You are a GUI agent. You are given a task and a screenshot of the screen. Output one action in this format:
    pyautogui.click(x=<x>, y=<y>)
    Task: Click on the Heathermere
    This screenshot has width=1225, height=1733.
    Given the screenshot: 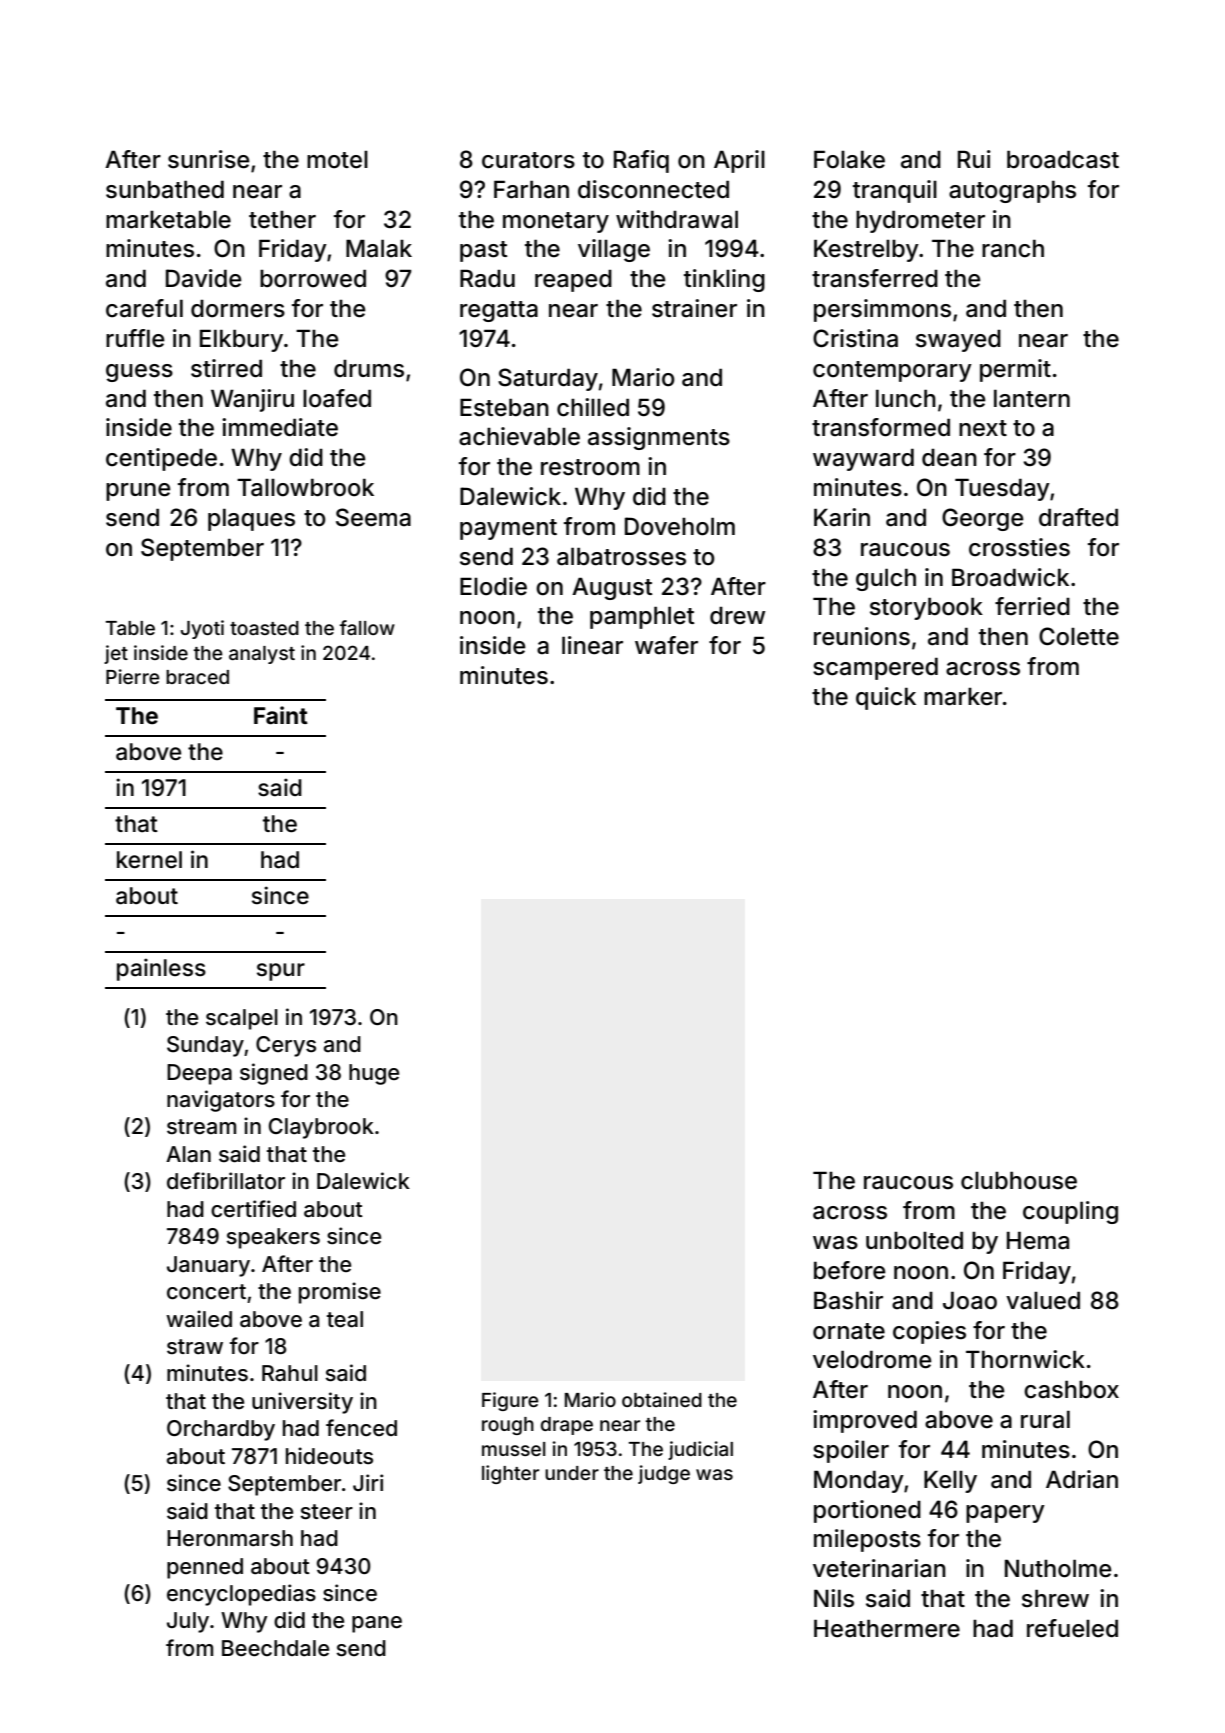 What is the action you would take?
    pyautogui.click(x=887, y=1628)
